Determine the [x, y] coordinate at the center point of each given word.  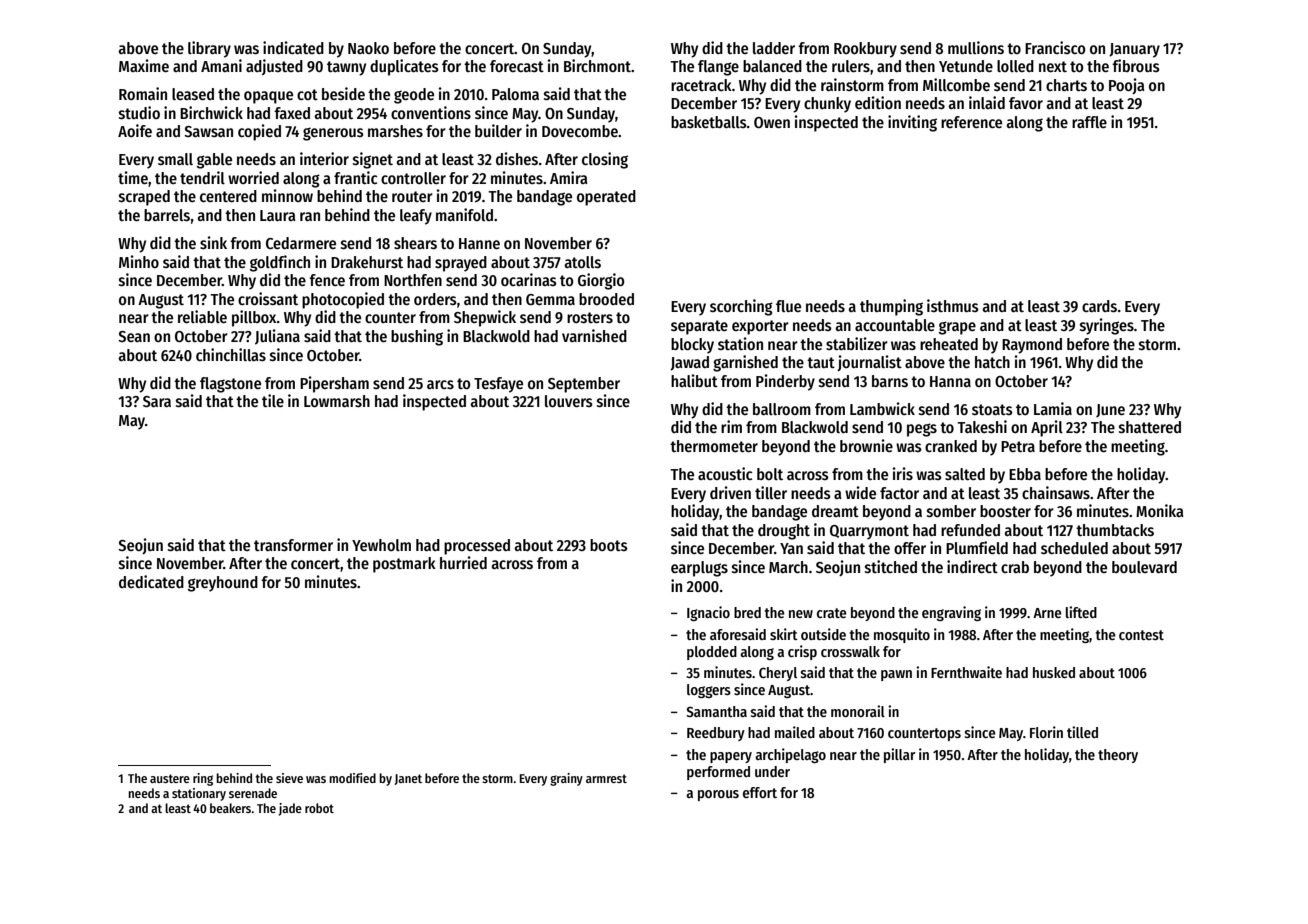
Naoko [368, 48]
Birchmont [597, 65]
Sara [157, 401]
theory [1118, 756]
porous [718, 795]
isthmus [953, 305]
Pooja [1127, 86]
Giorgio [601, 281]
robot [319, 808]
